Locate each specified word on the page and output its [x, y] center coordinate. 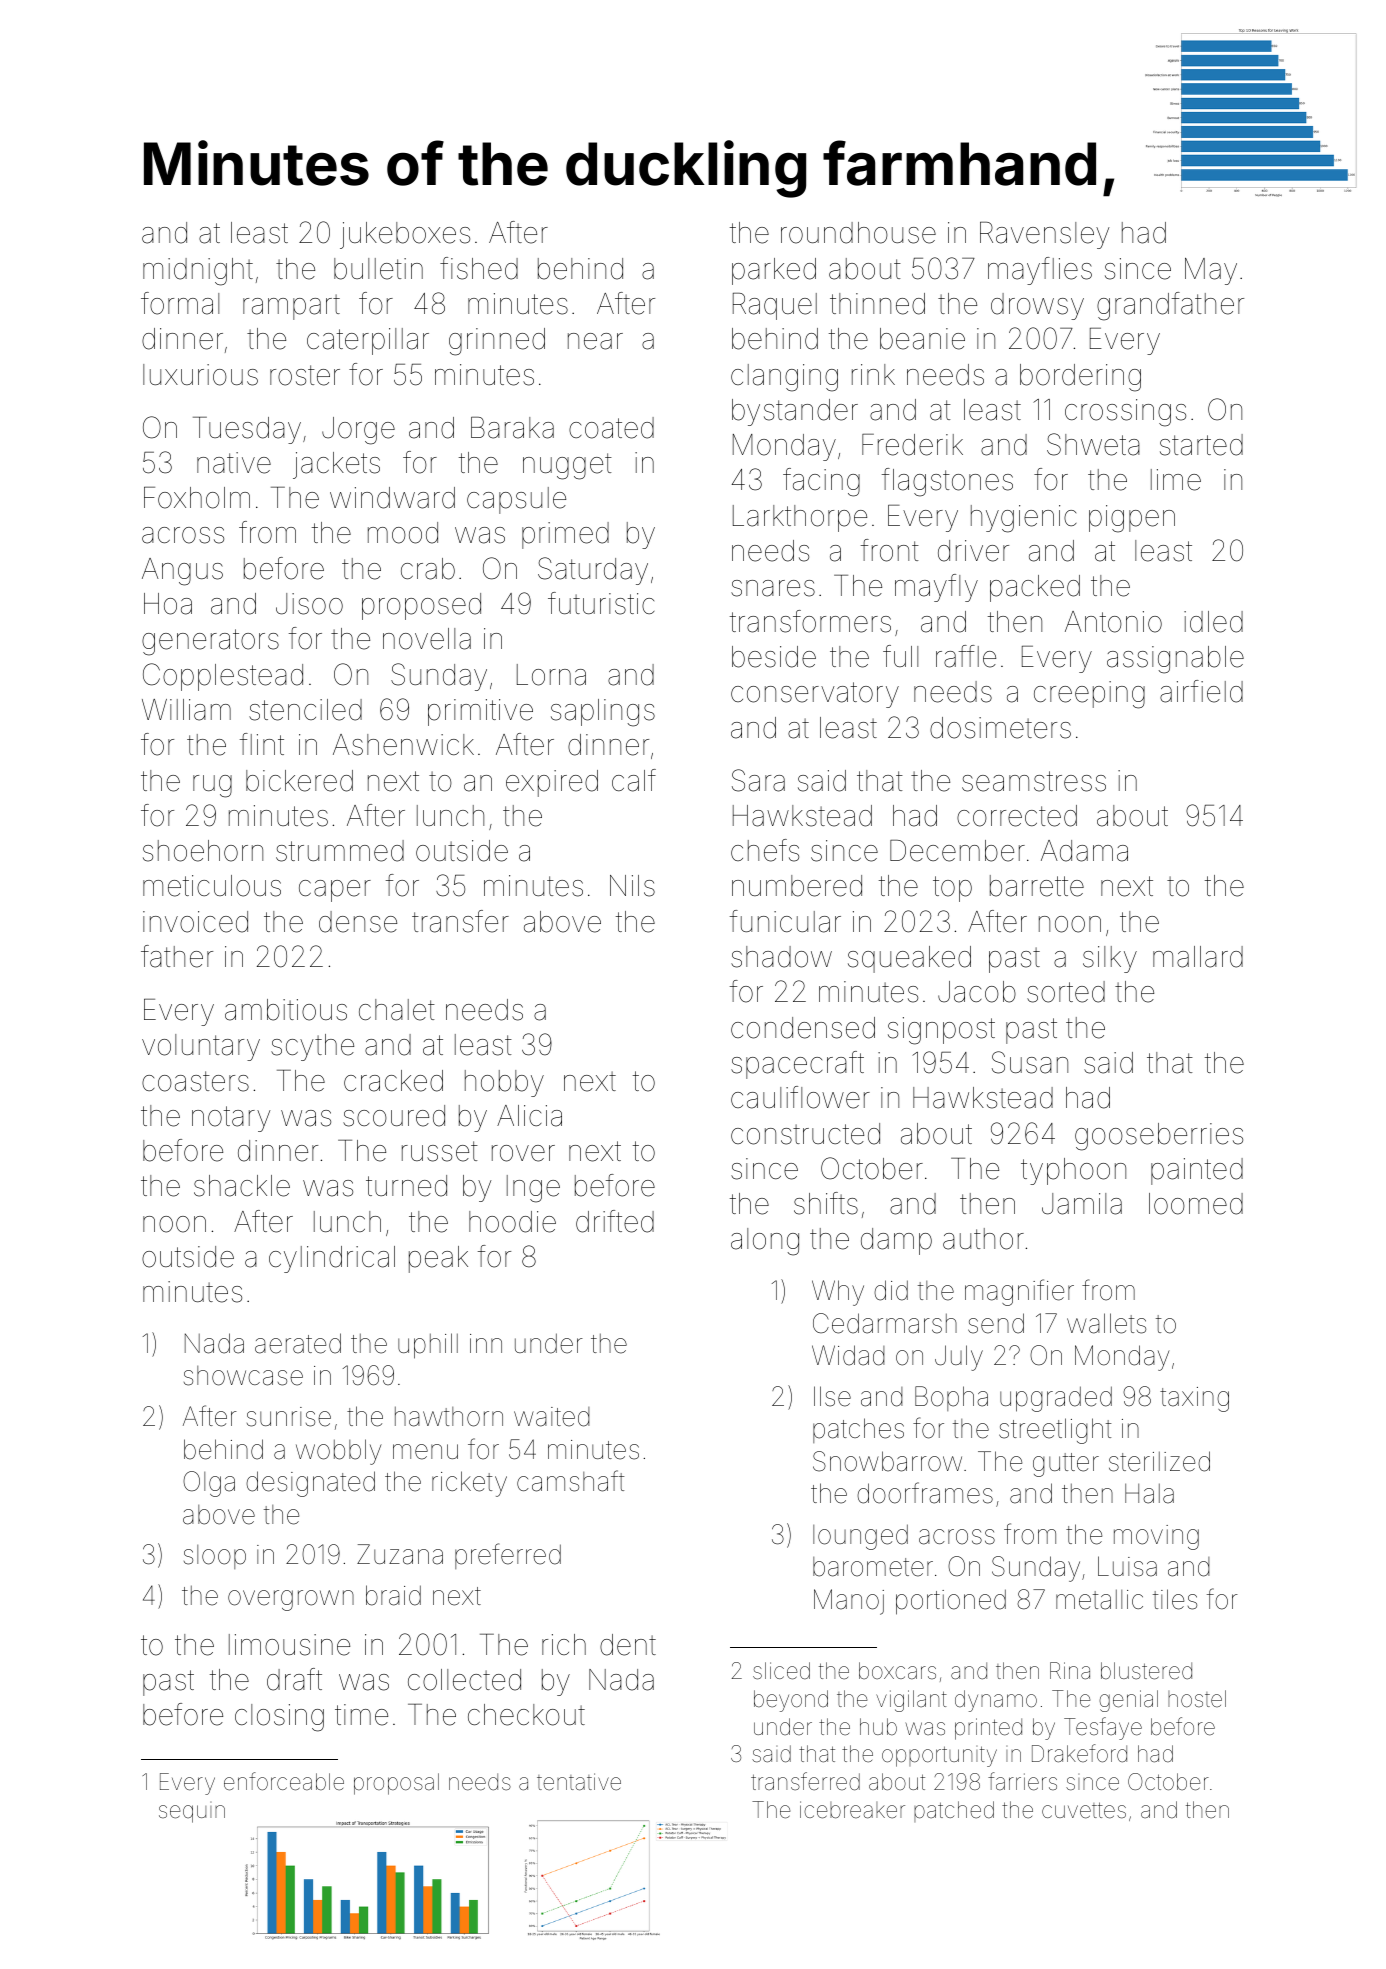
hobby [504, 1083]
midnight [198, 272]
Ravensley [1044, 235]
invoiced [195, 922]
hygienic [1023, 519]
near [595, 341]
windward [392, 498]
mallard [1198, 957]
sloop [215, 1557]
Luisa [1127, 1566]
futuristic [601, 603]
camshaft [570, 1481]
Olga [209, 1484]
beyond [791, 1701]
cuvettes [1084, 1810]
